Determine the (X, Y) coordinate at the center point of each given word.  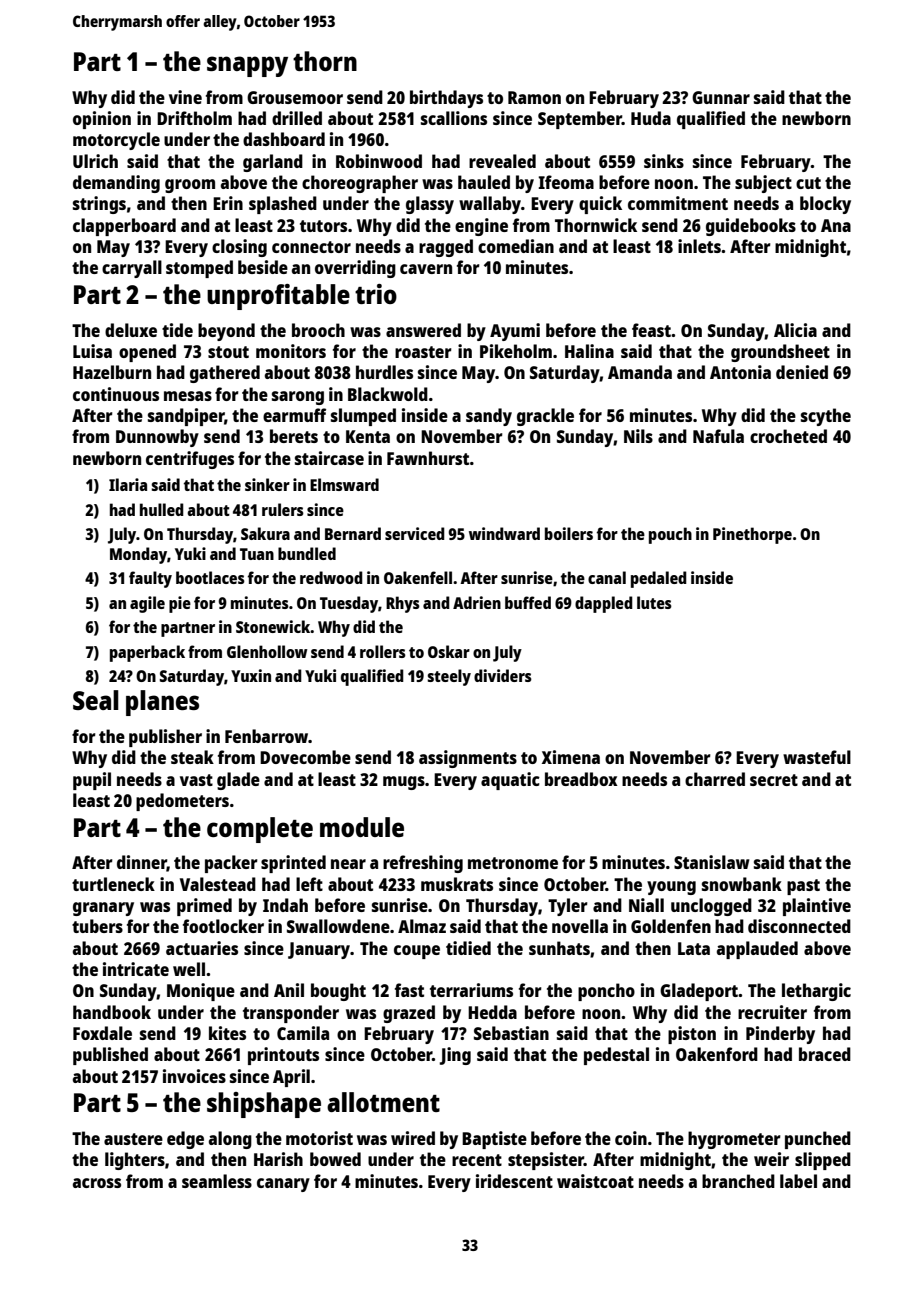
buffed (528, 602)
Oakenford (717, 1054)
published (110, 1056)
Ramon (534, 97)
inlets (699, 246)
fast (409, 990)
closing (239, 248)
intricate (136, 969)
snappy (247, 66)
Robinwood (379, 161)
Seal (96, 700)
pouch (670, 535)
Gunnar (721, 97)
